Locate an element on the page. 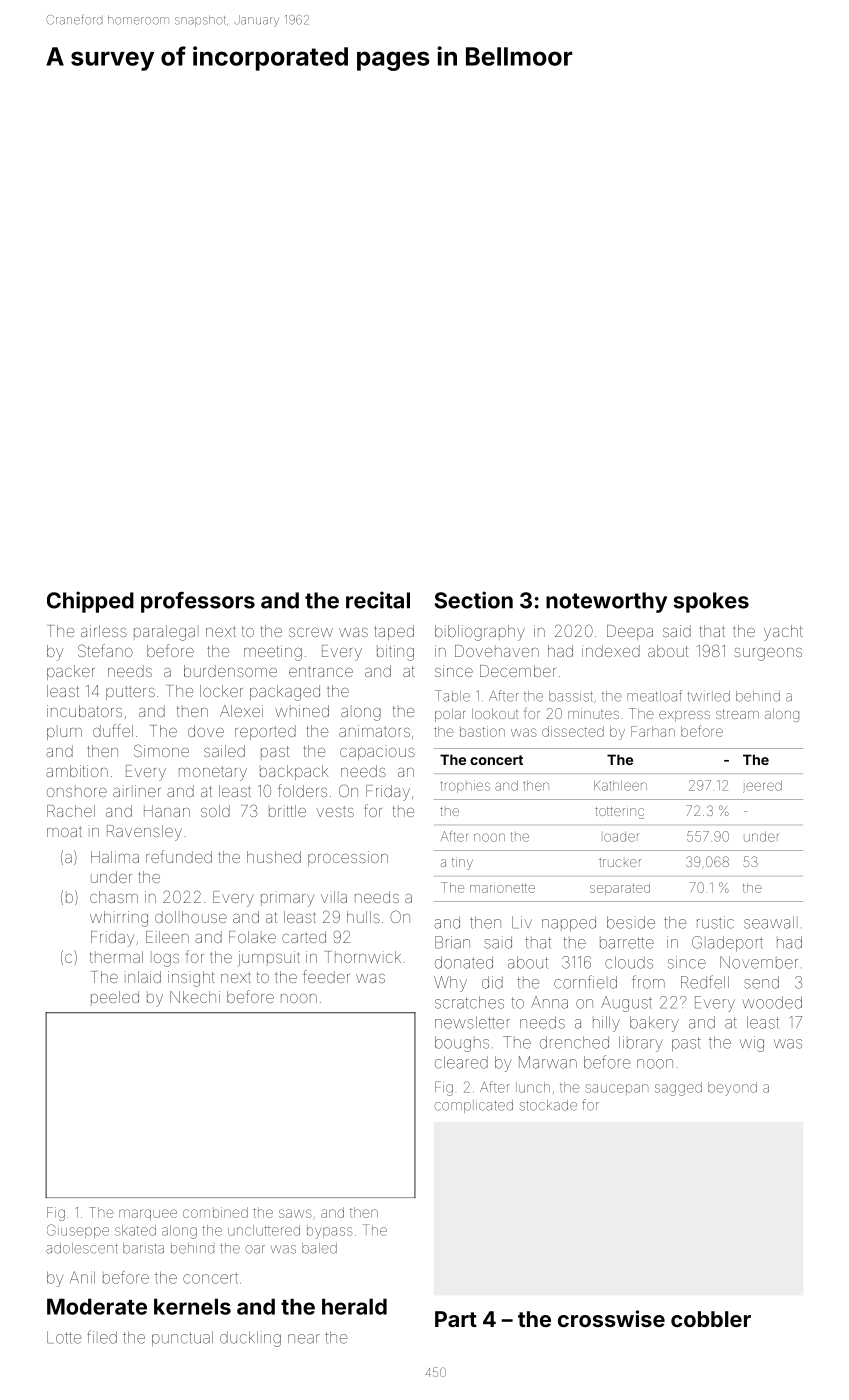 This page has width=849, height=1400. near is located at coordinates (304, 1339).
